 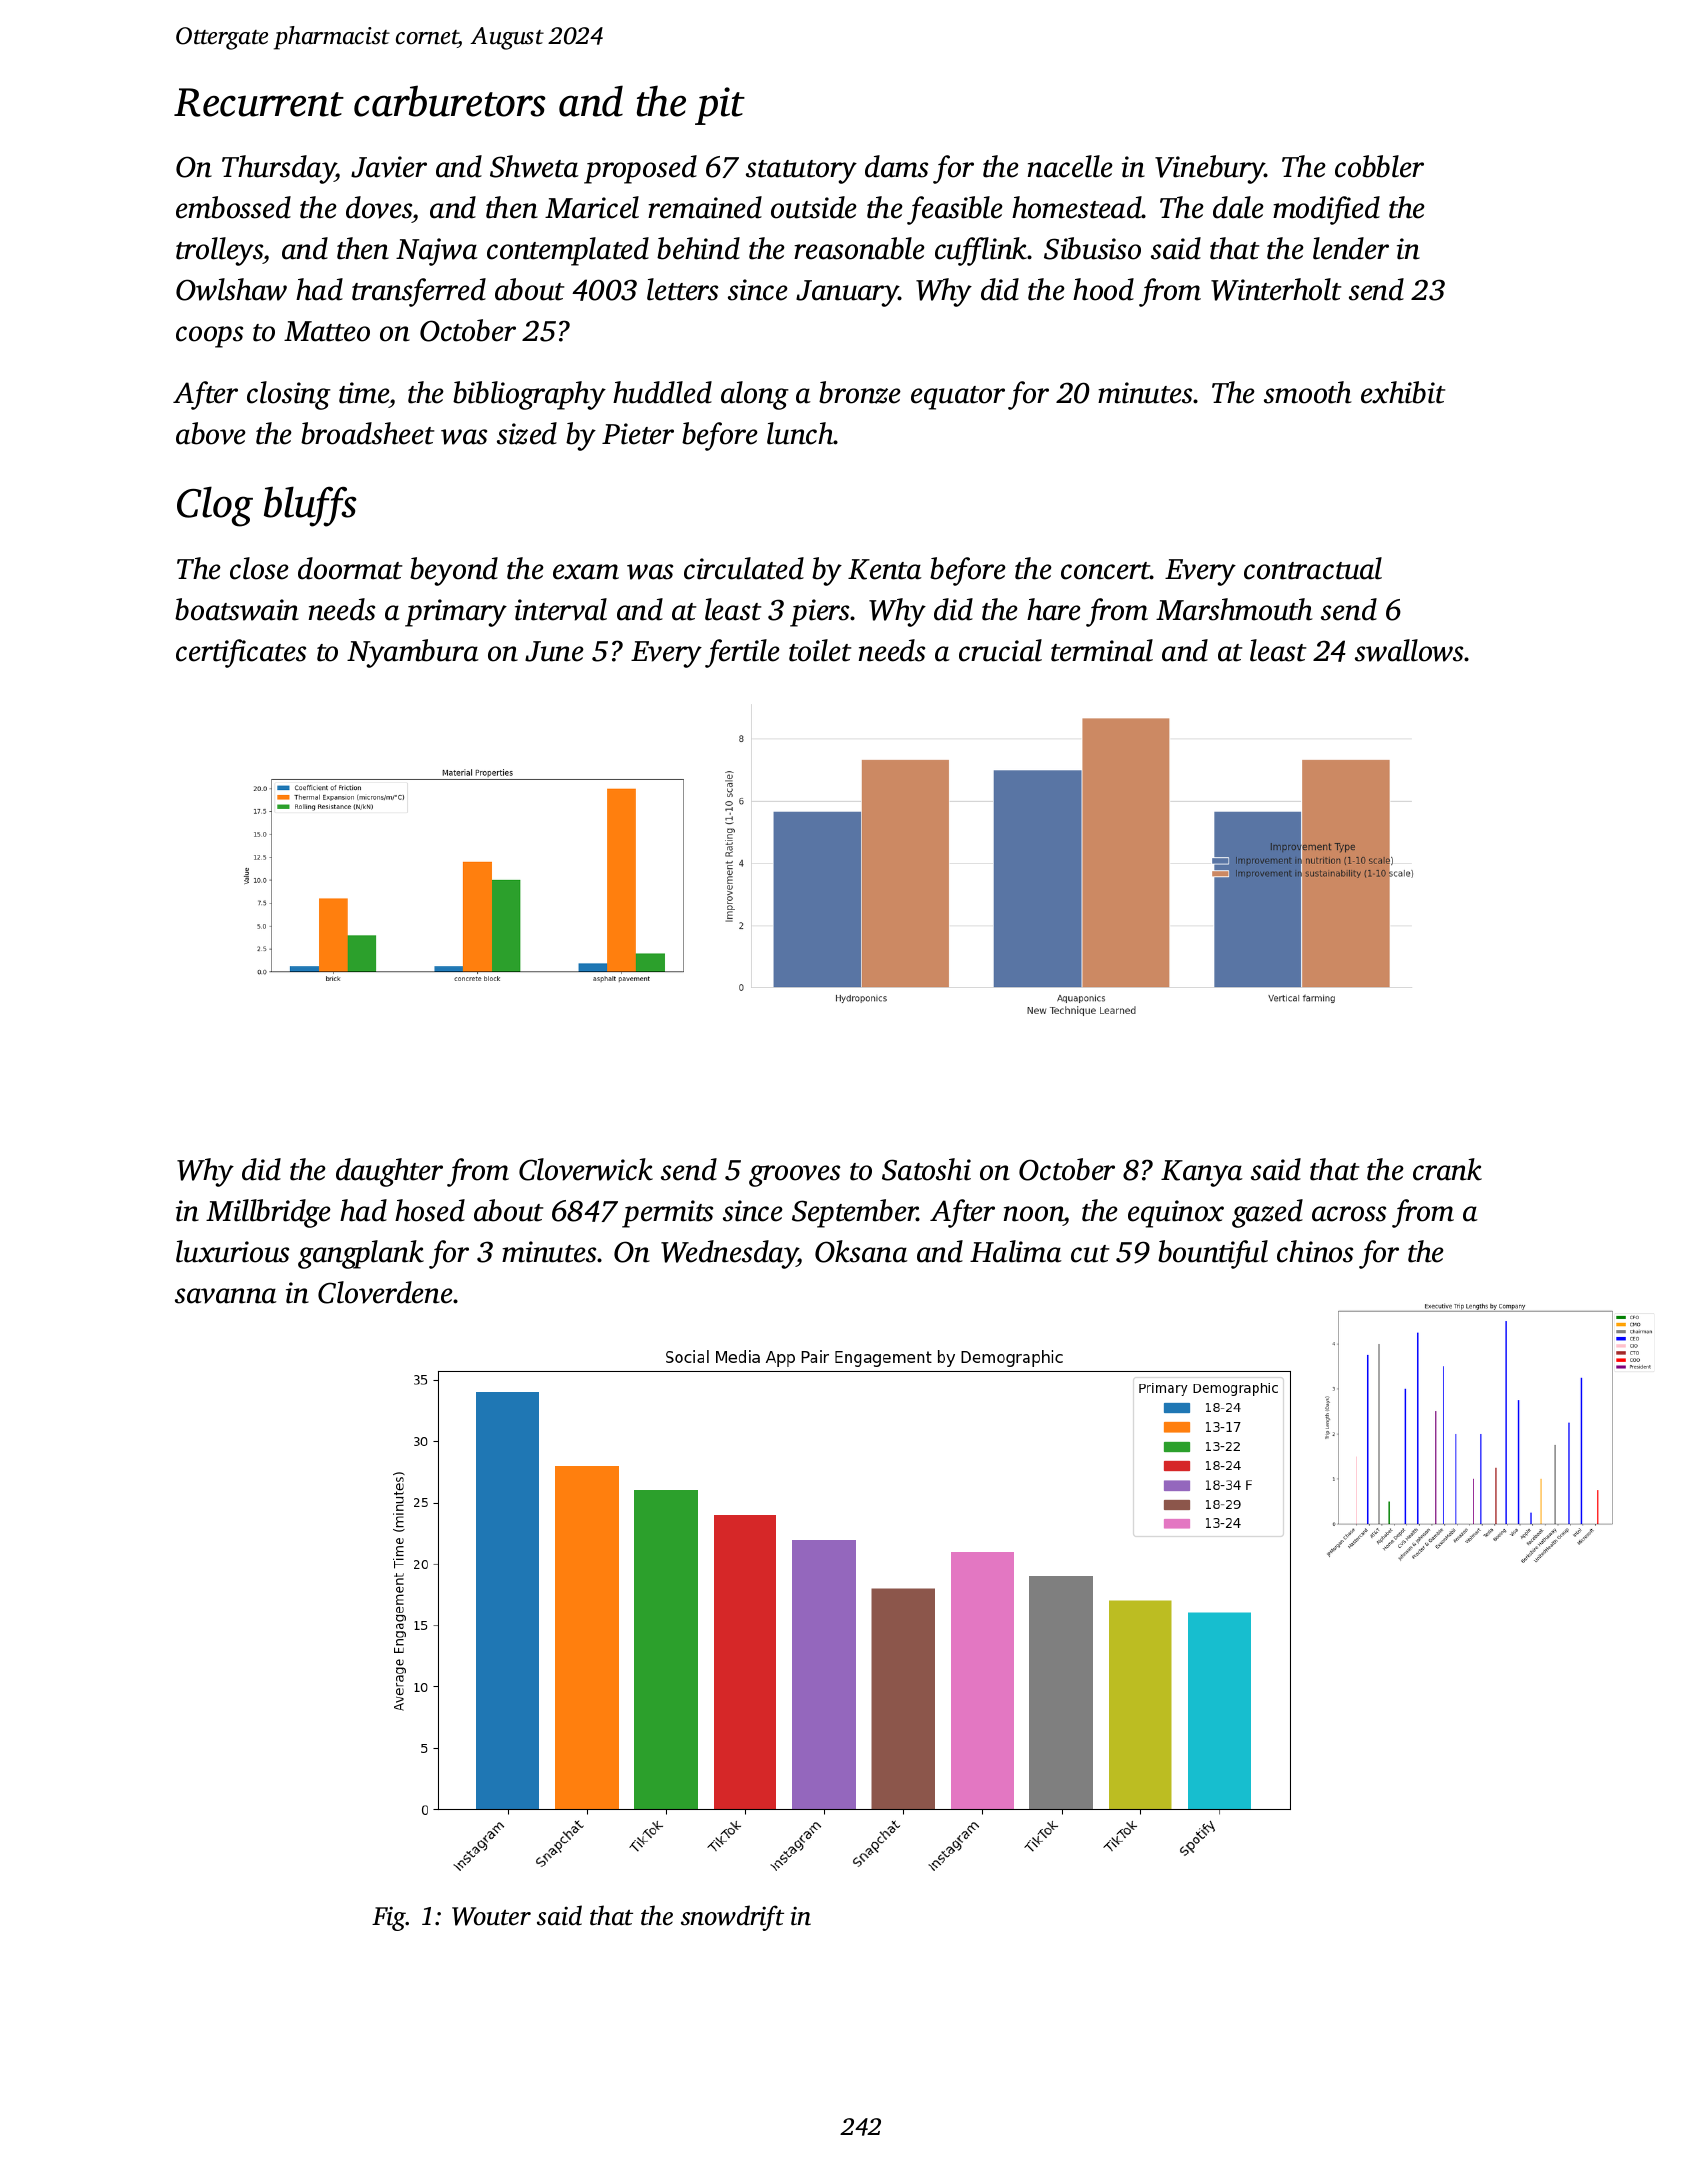 What do you see at coordinates (794, 1176) in the page?
I see `grooves` at bounding box center [794, 1176].
